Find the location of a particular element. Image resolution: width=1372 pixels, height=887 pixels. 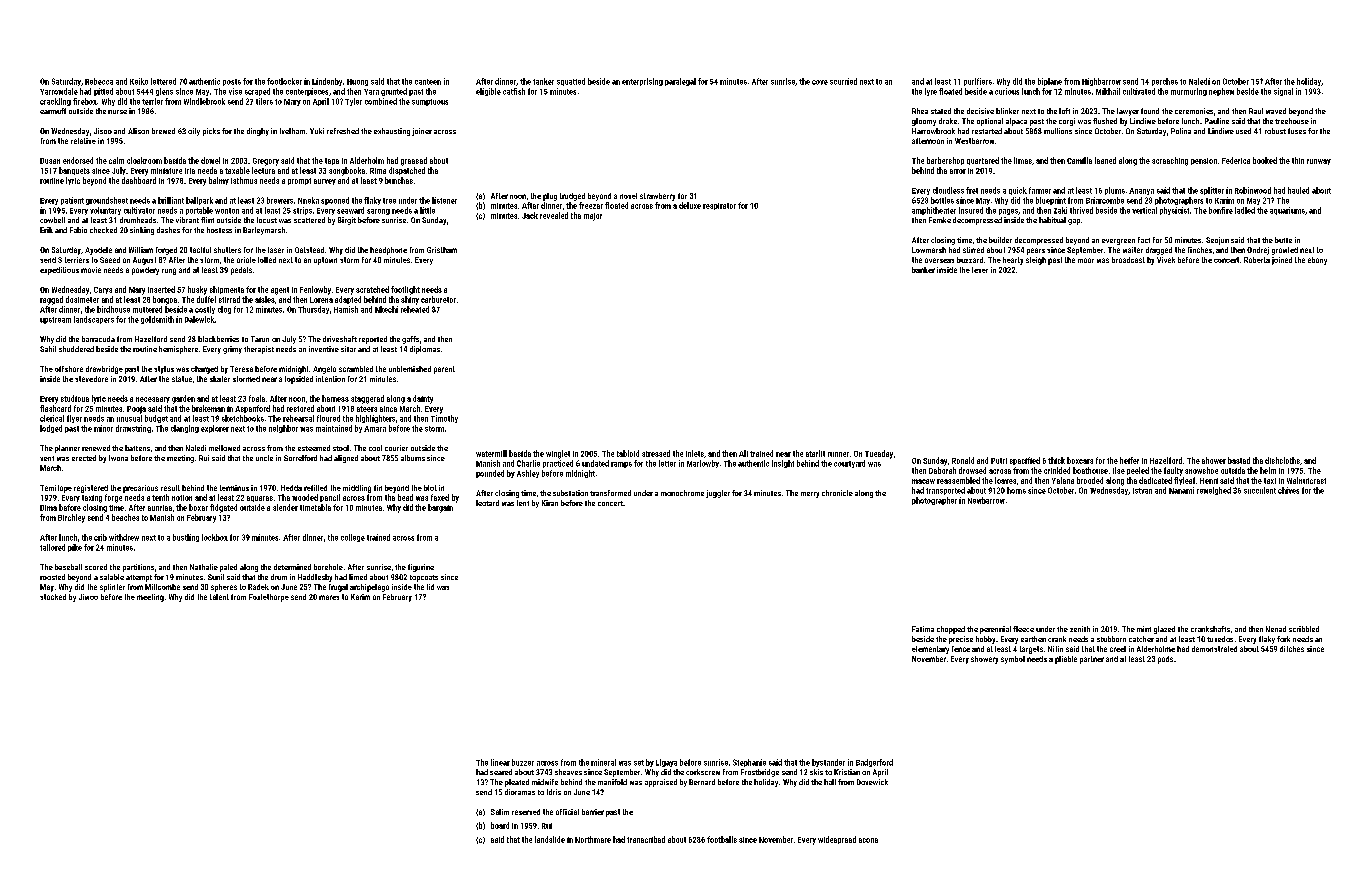

Jiwoo is located at coordinates (88, 597).
